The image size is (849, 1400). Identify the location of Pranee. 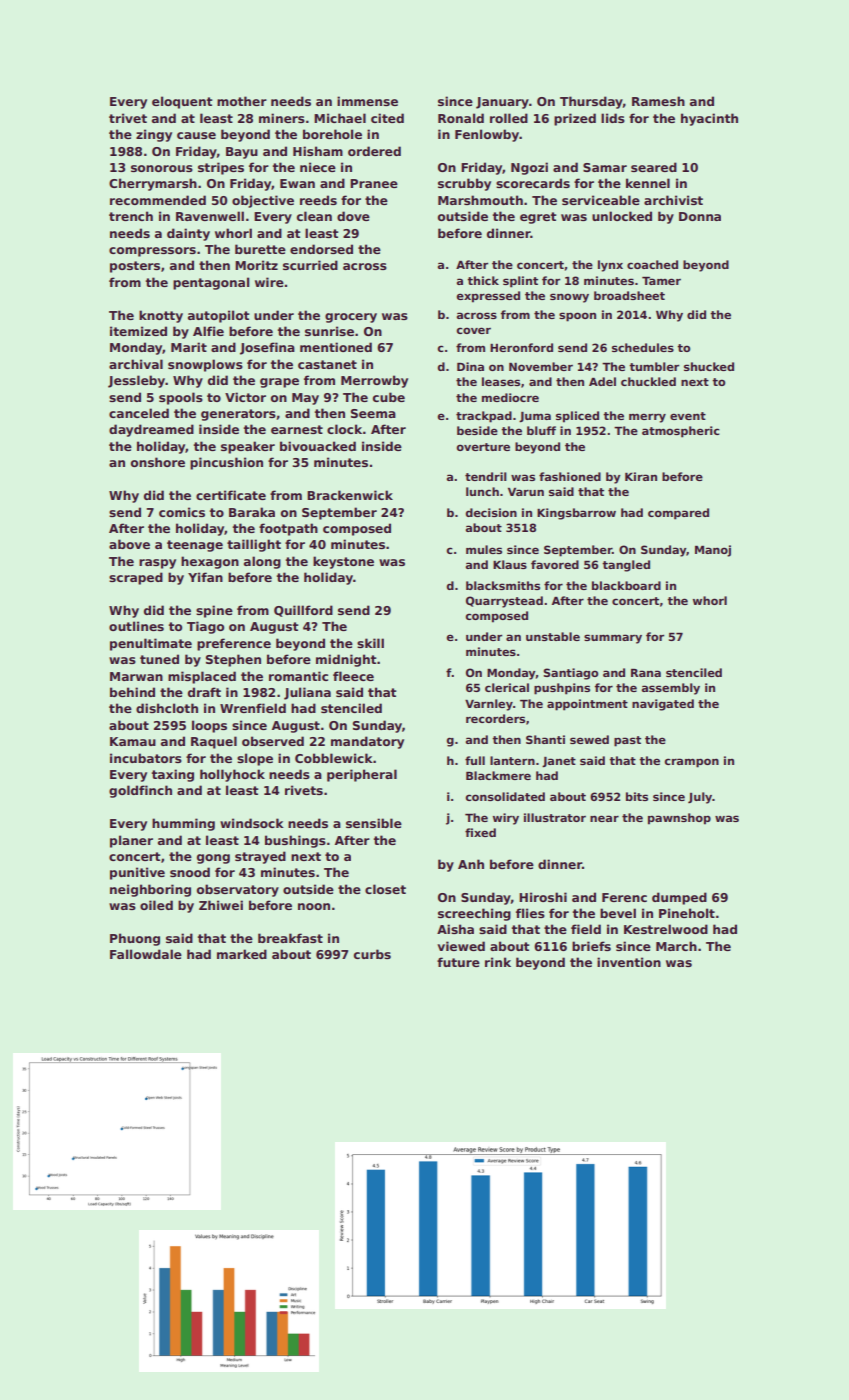
(374, 183).
